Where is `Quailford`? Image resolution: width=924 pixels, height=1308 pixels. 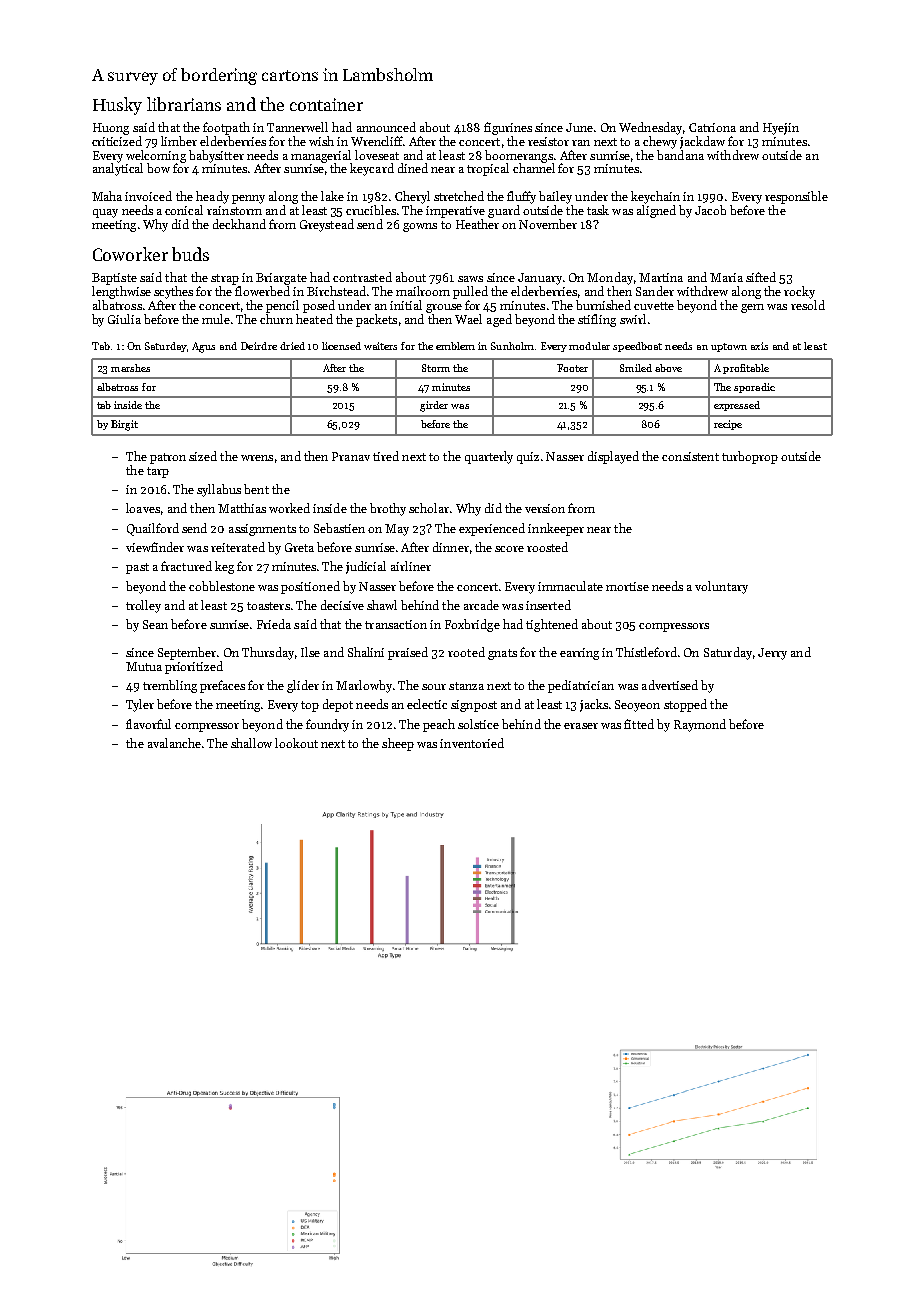 Quailford is located at coordinates (153, 529).
